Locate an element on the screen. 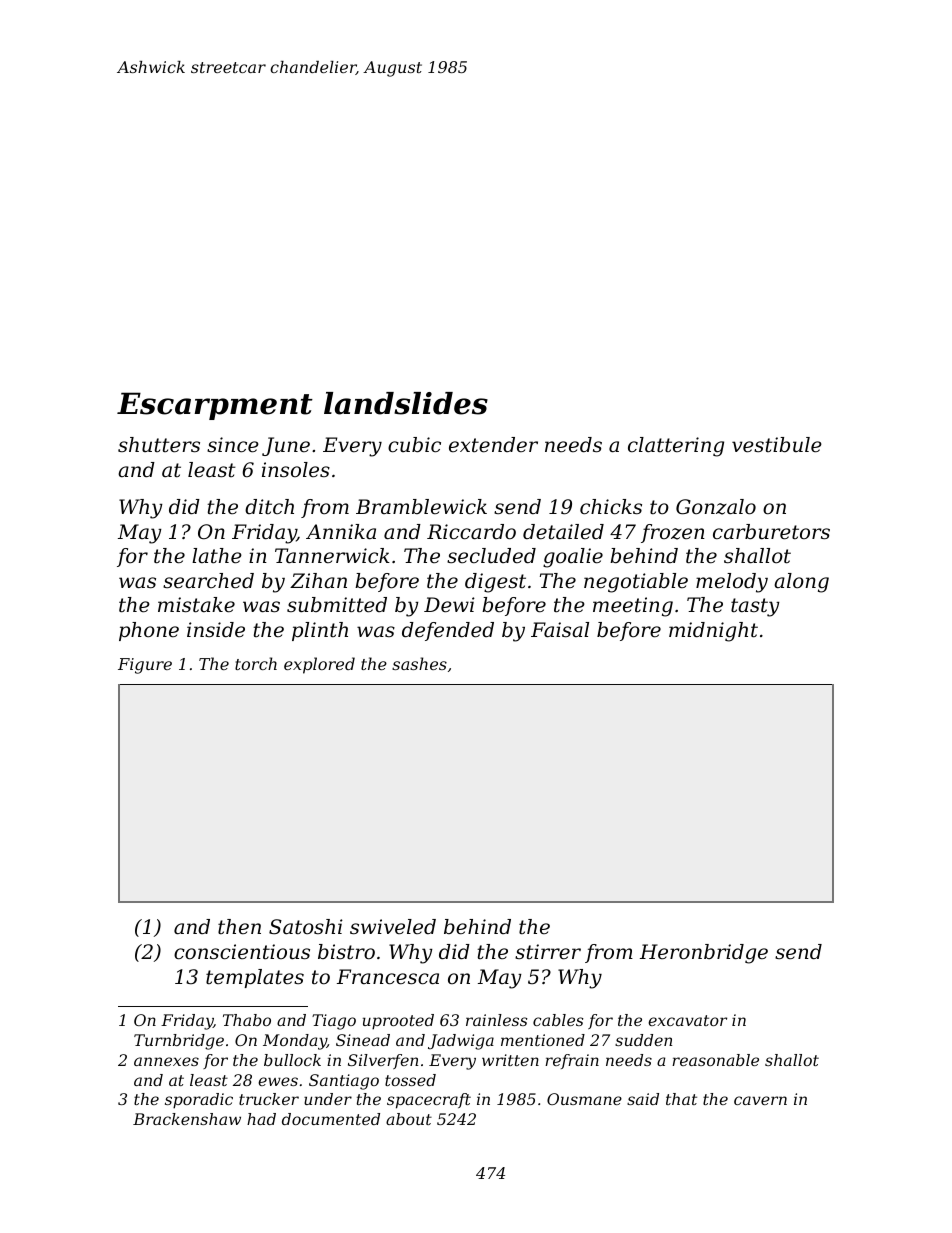 Image resolution: width=952 pixels, height=1233 pixels. Escarpment is located at coordinates (215, 406).
